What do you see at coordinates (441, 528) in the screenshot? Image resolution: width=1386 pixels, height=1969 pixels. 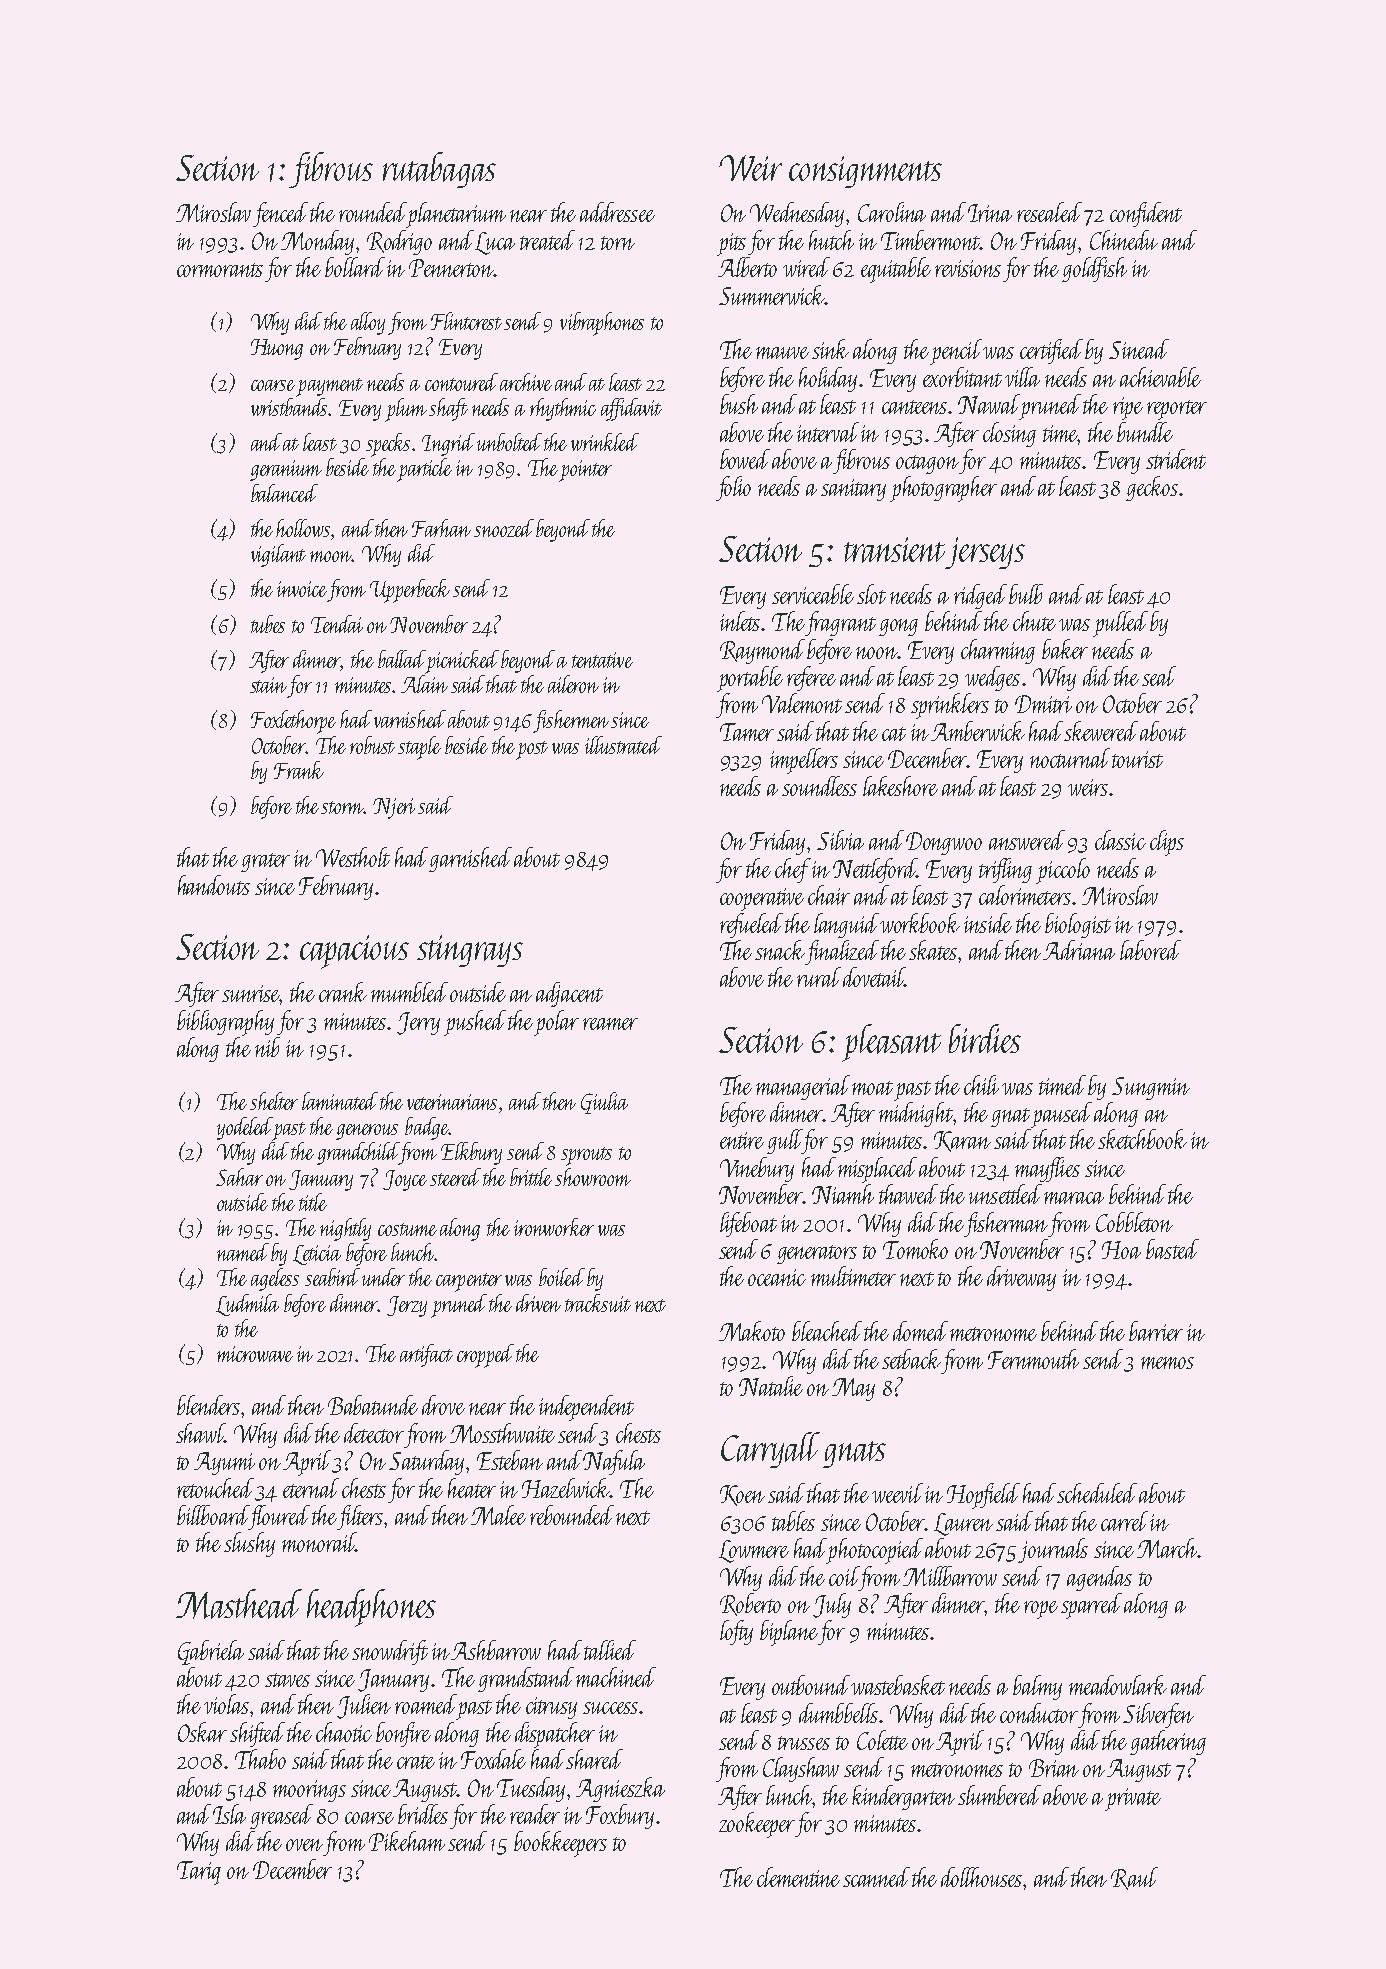 I see `Farhan` at bounding box center [441, 528].
